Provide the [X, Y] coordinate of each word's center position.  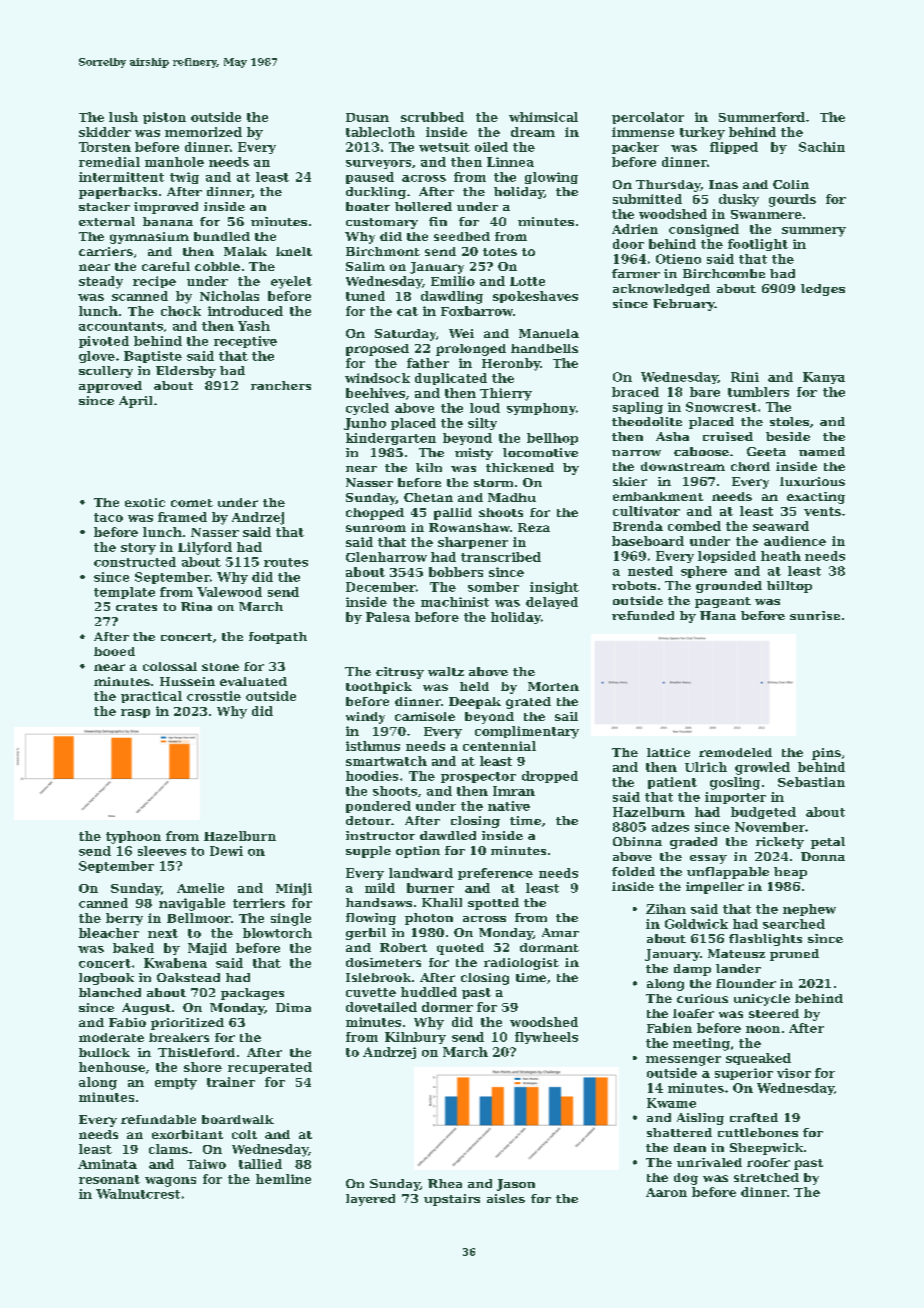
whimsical [543, 117]
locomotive [540, 452]
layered [370, 1200]
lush [123, 117]
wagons [170, 1182]
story [138, 549]
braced [635, 392]
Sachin [822, 147]
